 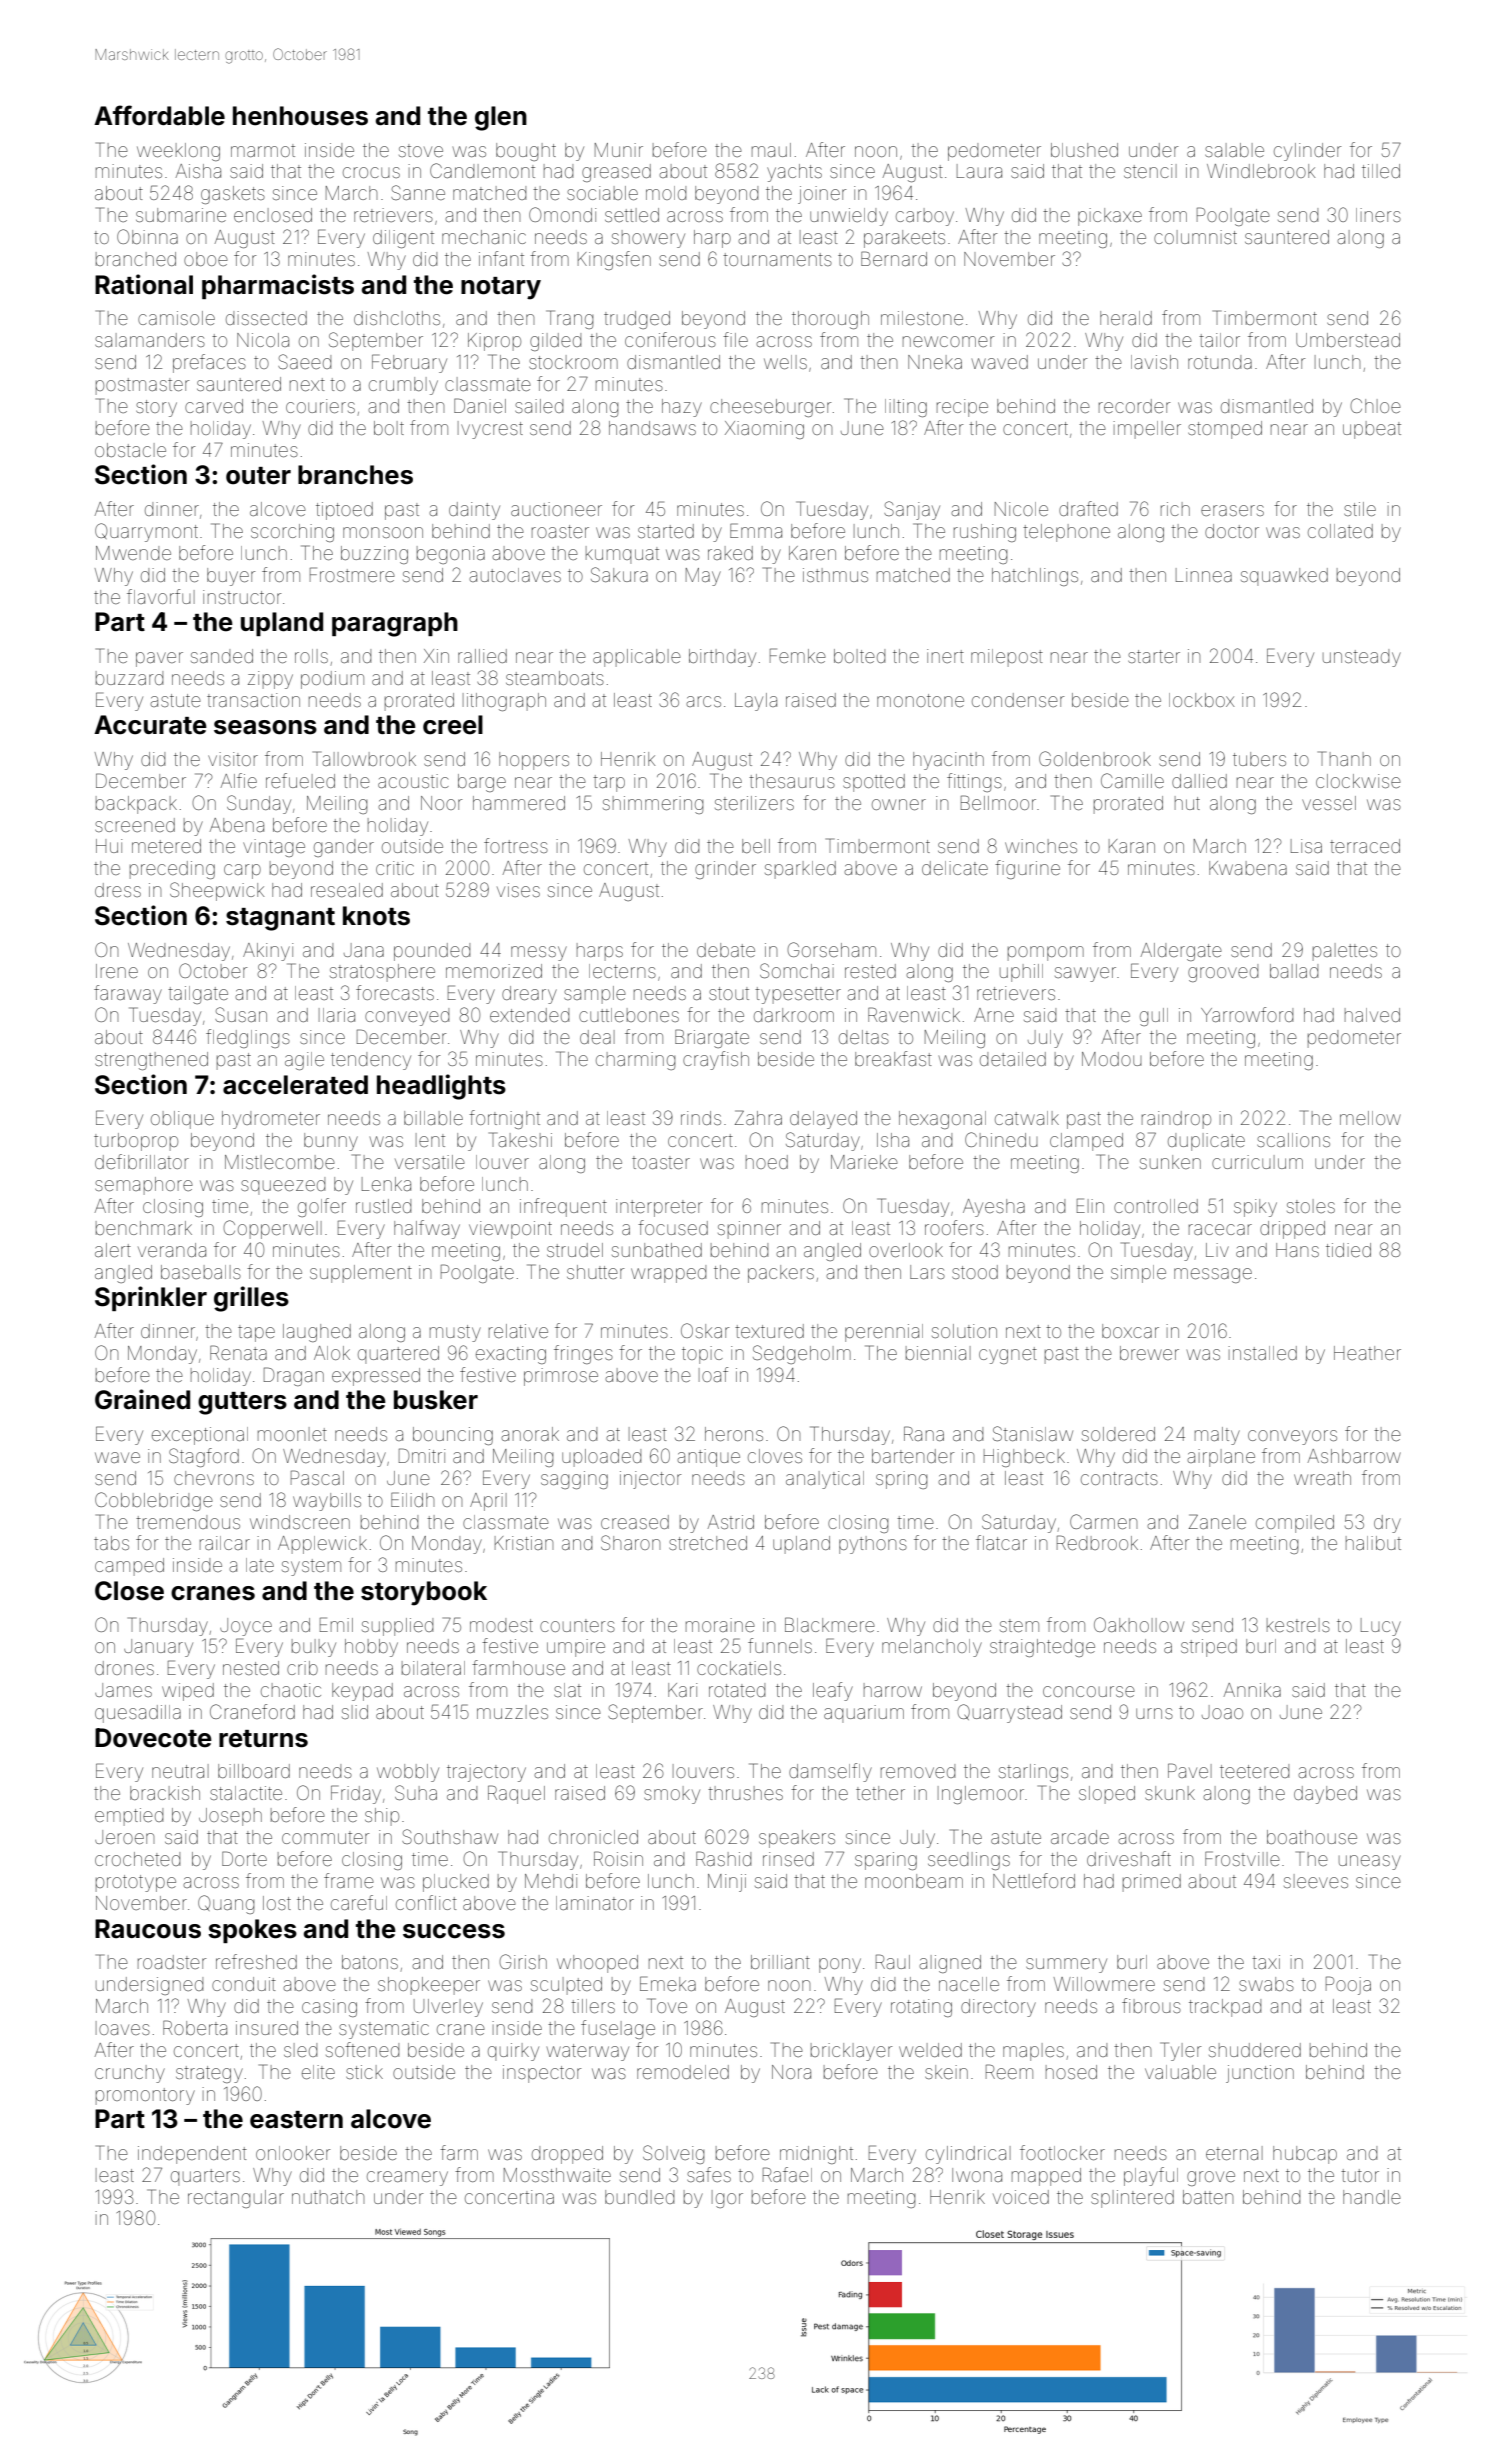 I want to click on interpreter, so click(x=659, y=1208).
